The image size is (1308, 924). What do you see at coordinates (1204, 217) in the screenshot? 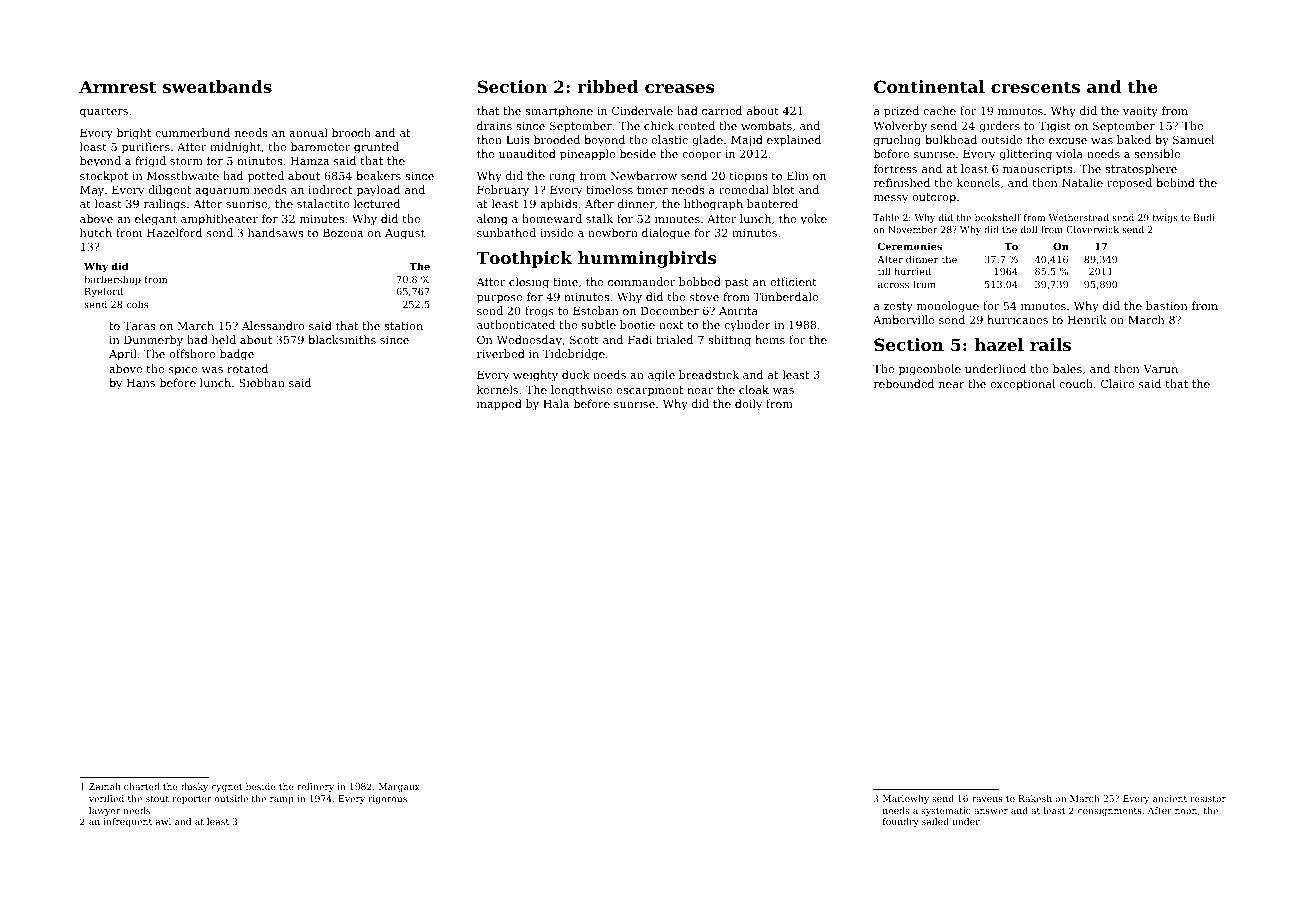
I see `Budi` at bounding box center [1204, 217].
